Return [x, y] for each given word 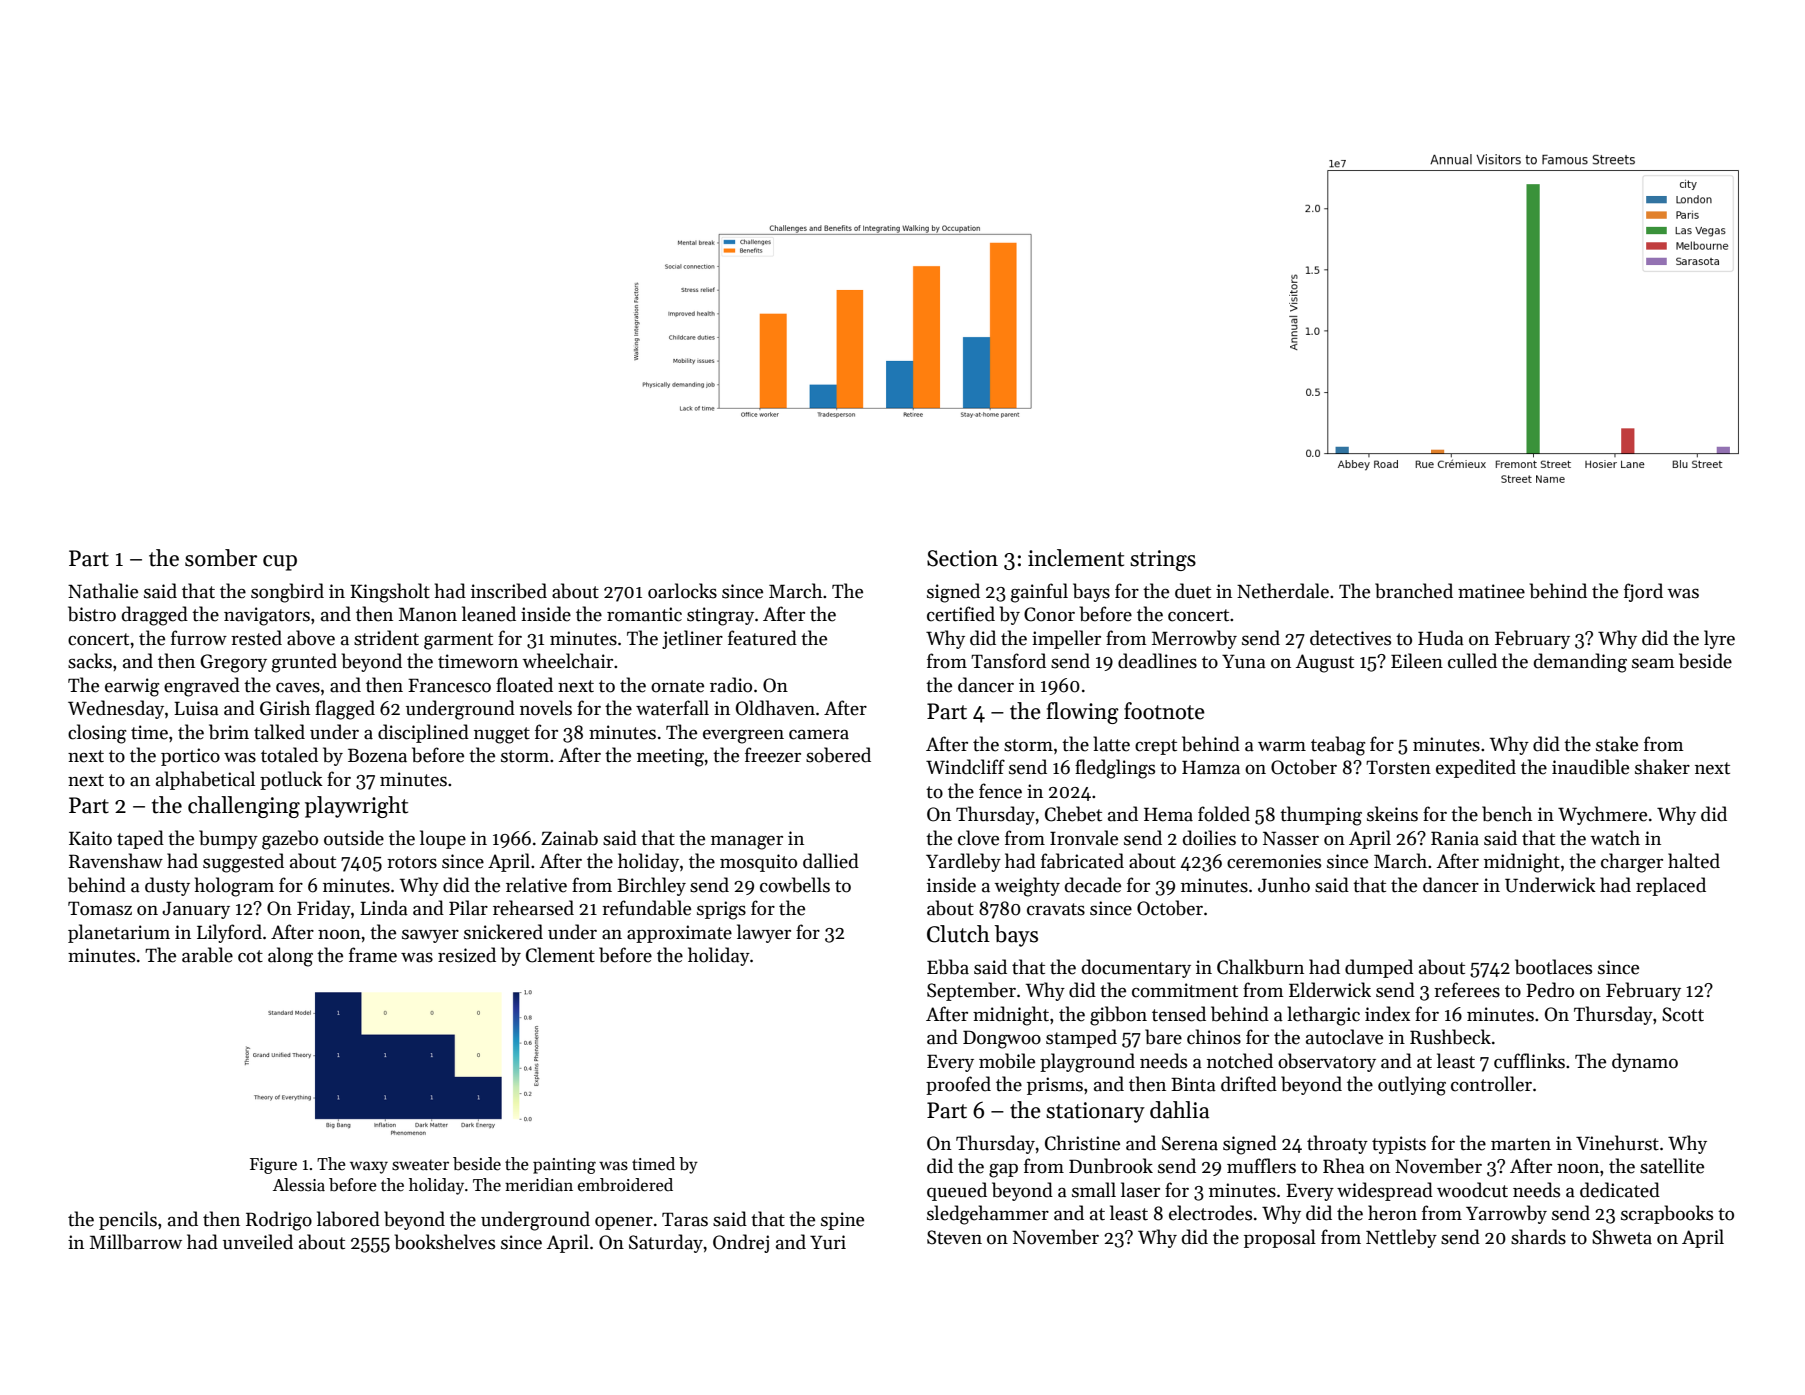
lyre [1719, 639]
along [290, 957]
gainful [1039, 593]
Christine [1082, 1143]
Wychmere [1602, 815]
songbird [287, 593]
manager [747, 843]
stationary [1095, 1112]
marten [1521, 1144]
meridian [539, 1185]
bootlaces [1553, 967]
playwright [356, 807]
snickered [503, 932]
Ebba [948, 967]
